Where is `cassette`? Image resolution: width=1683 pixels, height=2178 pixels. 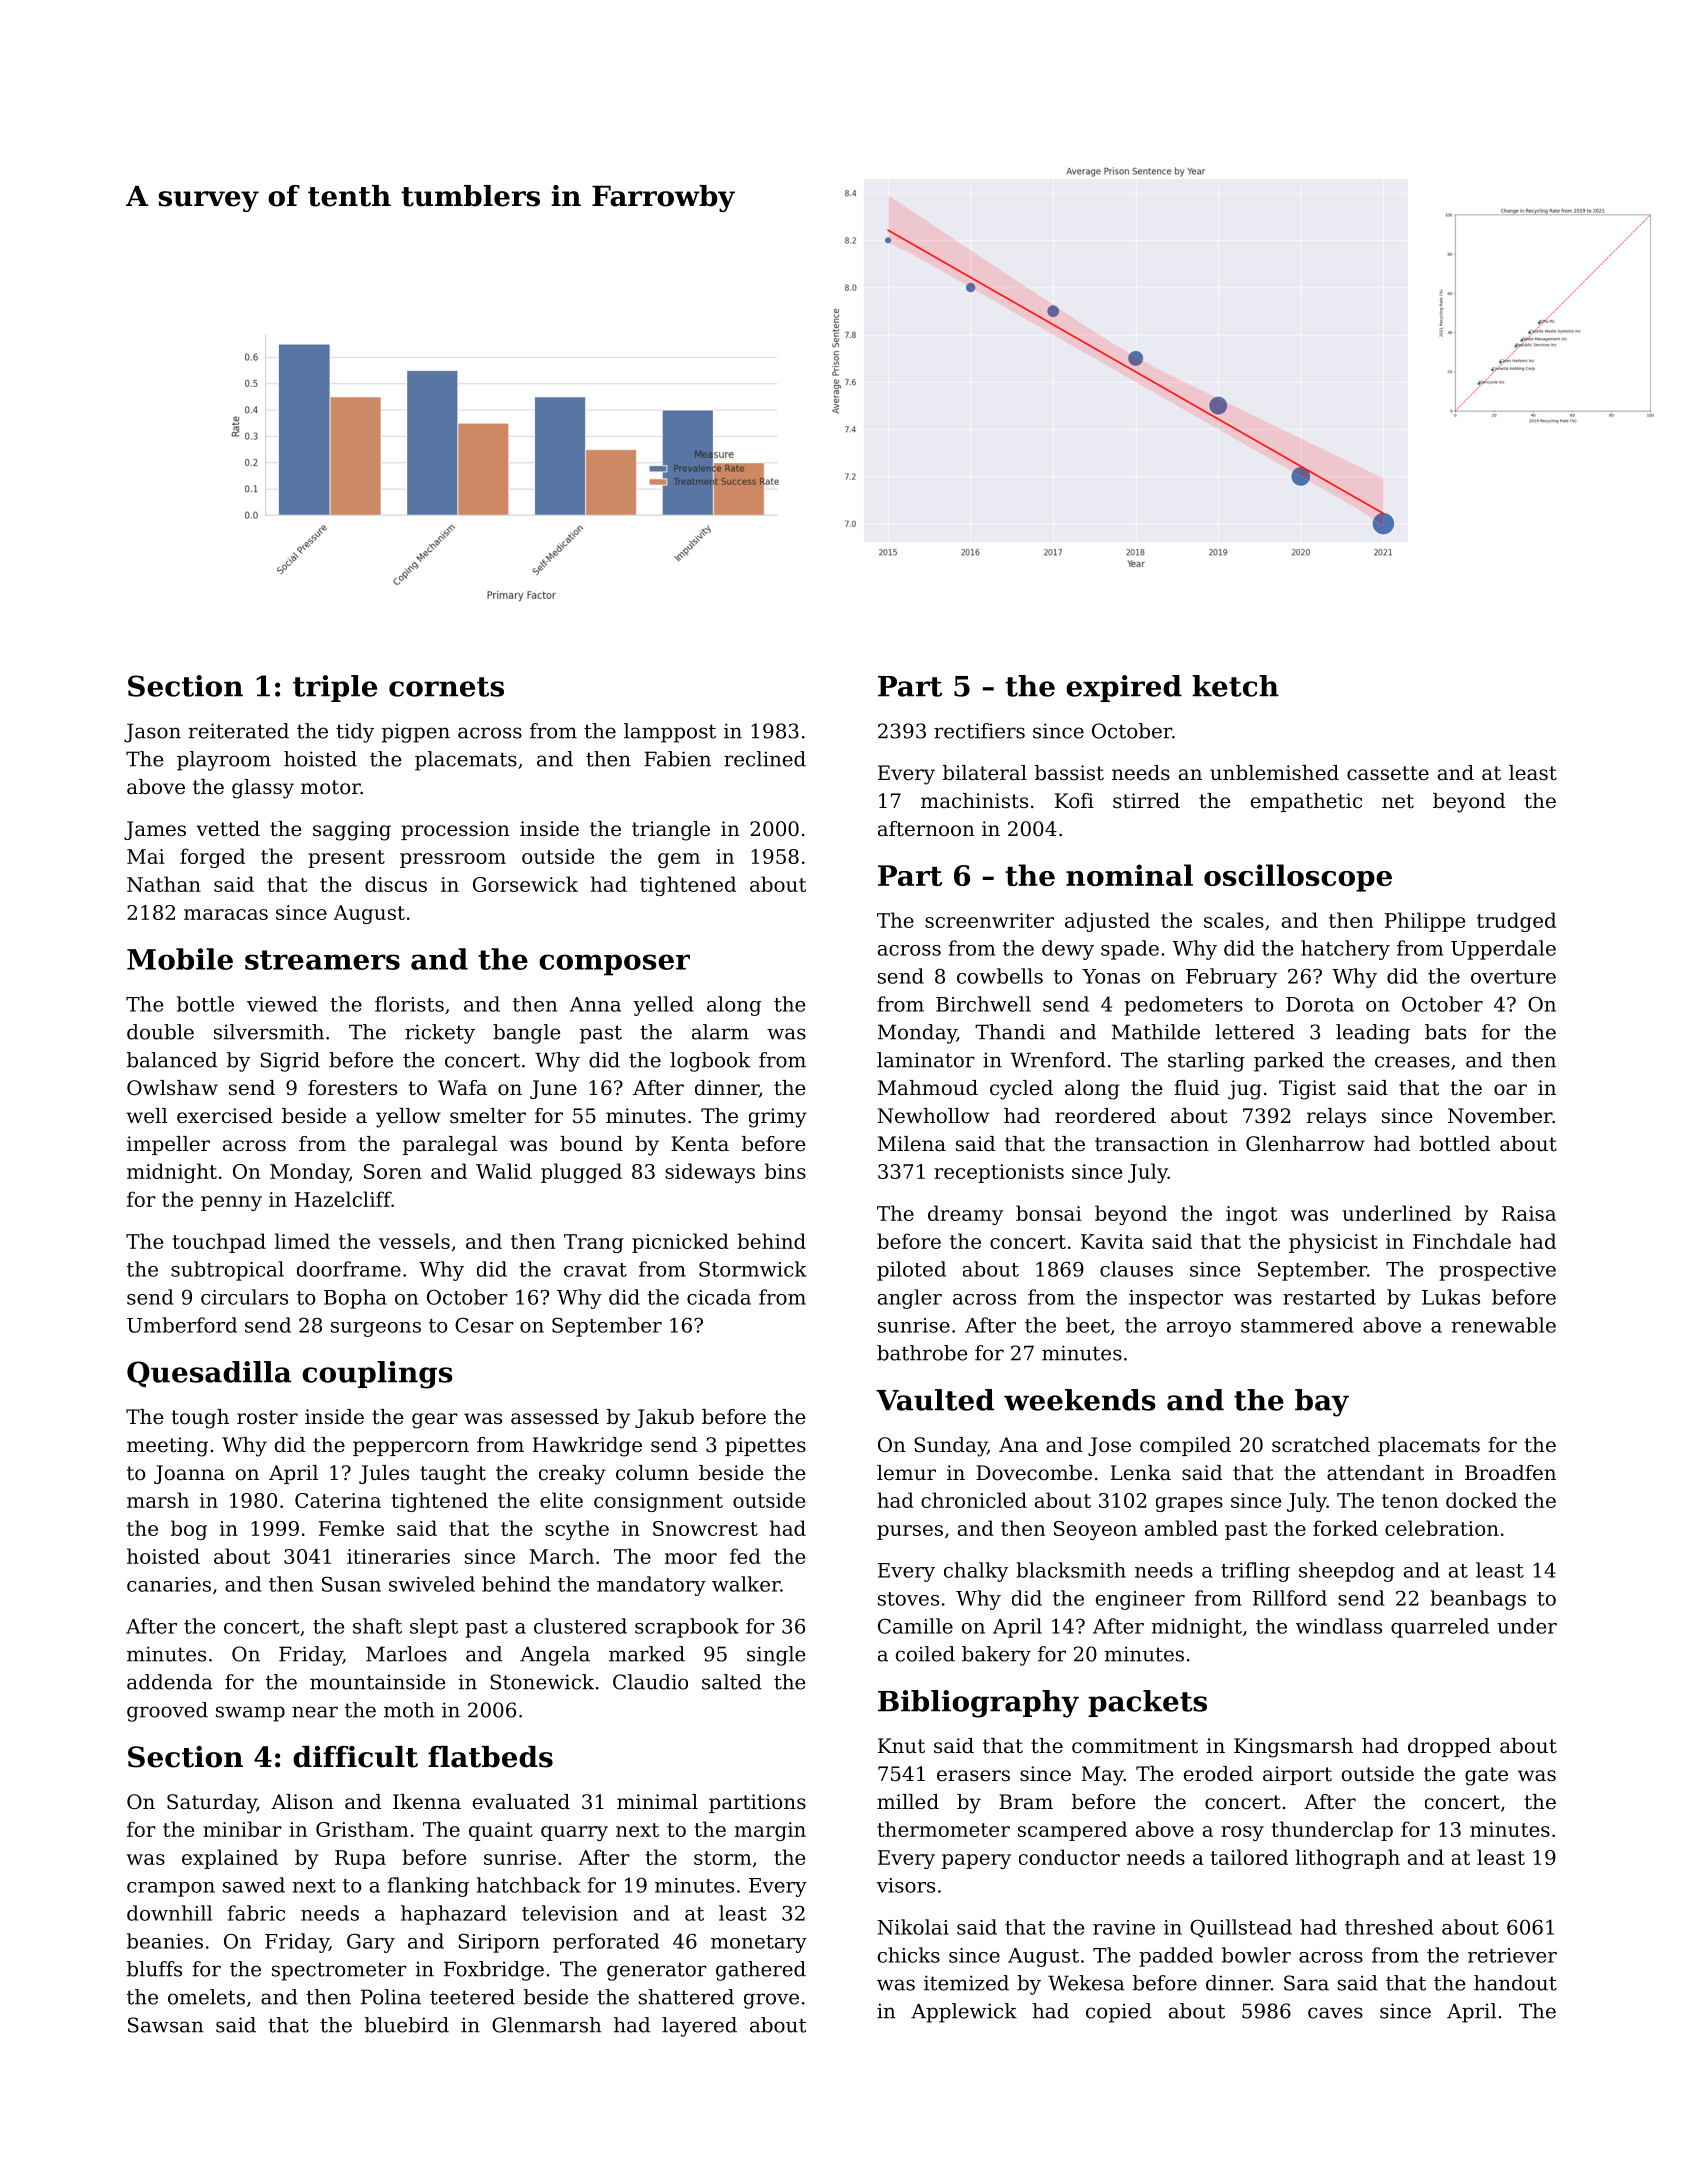
cassette is located at coordinates (1388, 773).
